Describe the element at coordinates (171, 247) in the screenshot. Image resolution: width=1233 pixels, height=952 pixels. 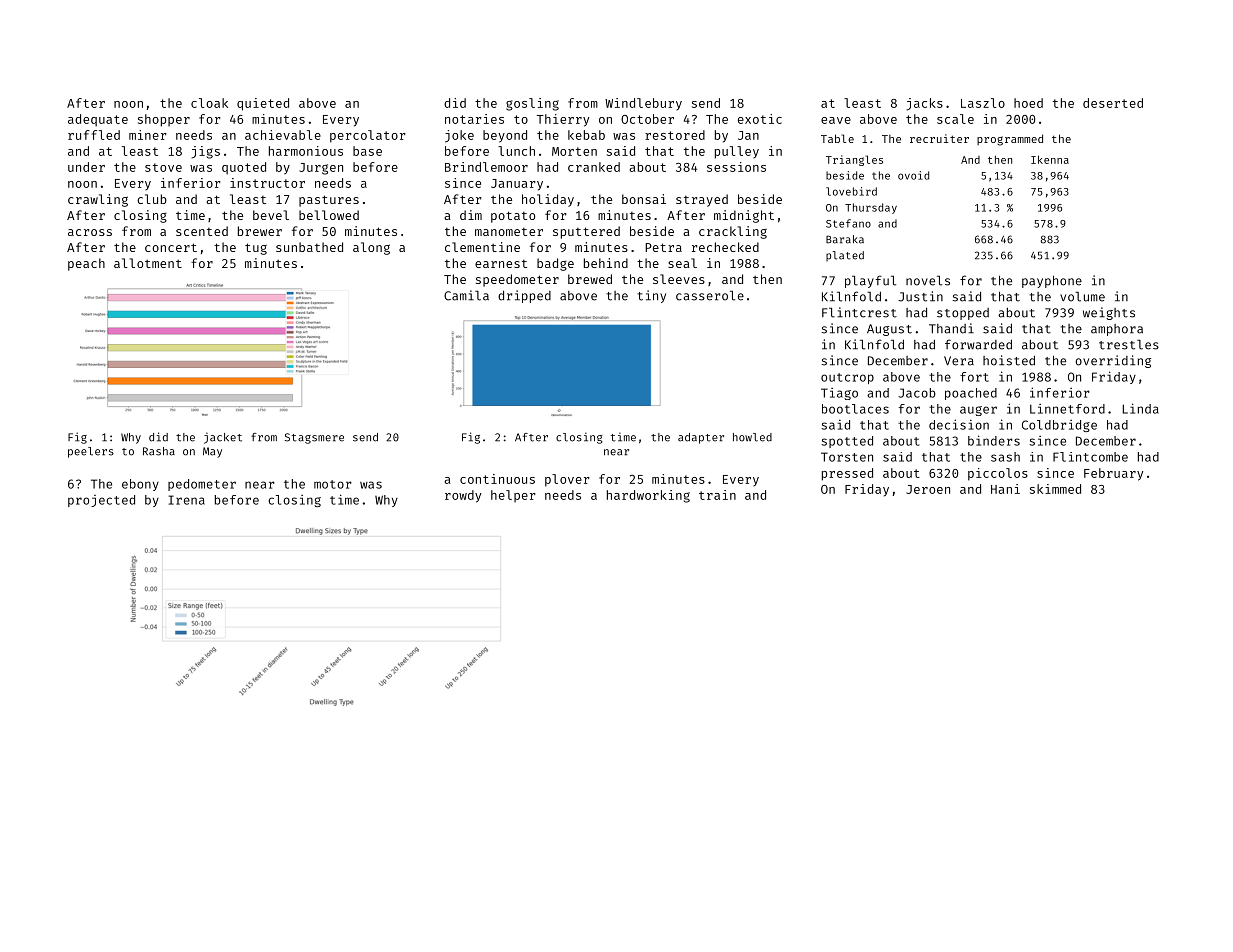
I see `concert` at that location.
